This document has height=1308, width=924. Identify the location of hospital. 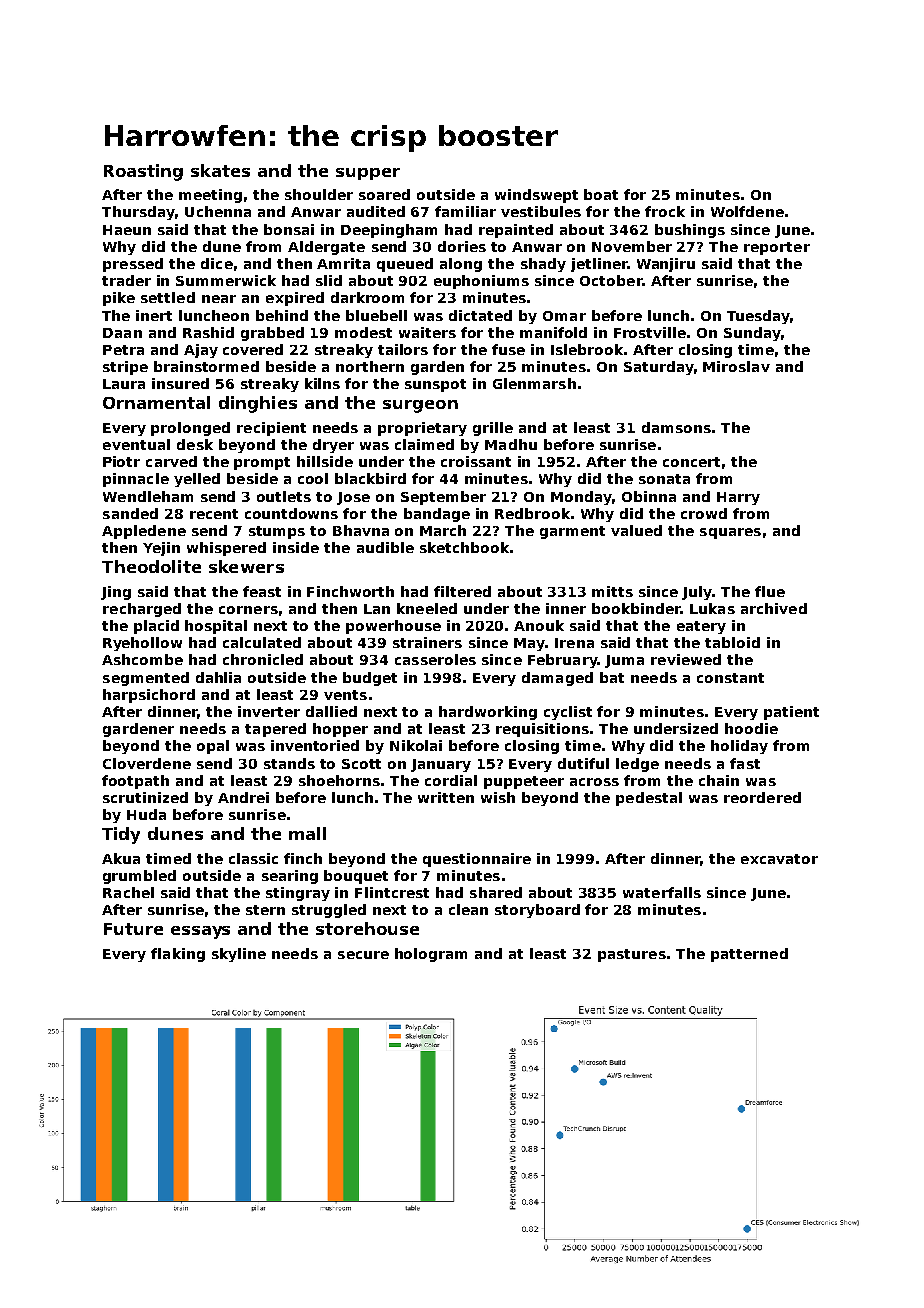
(216, 627).
